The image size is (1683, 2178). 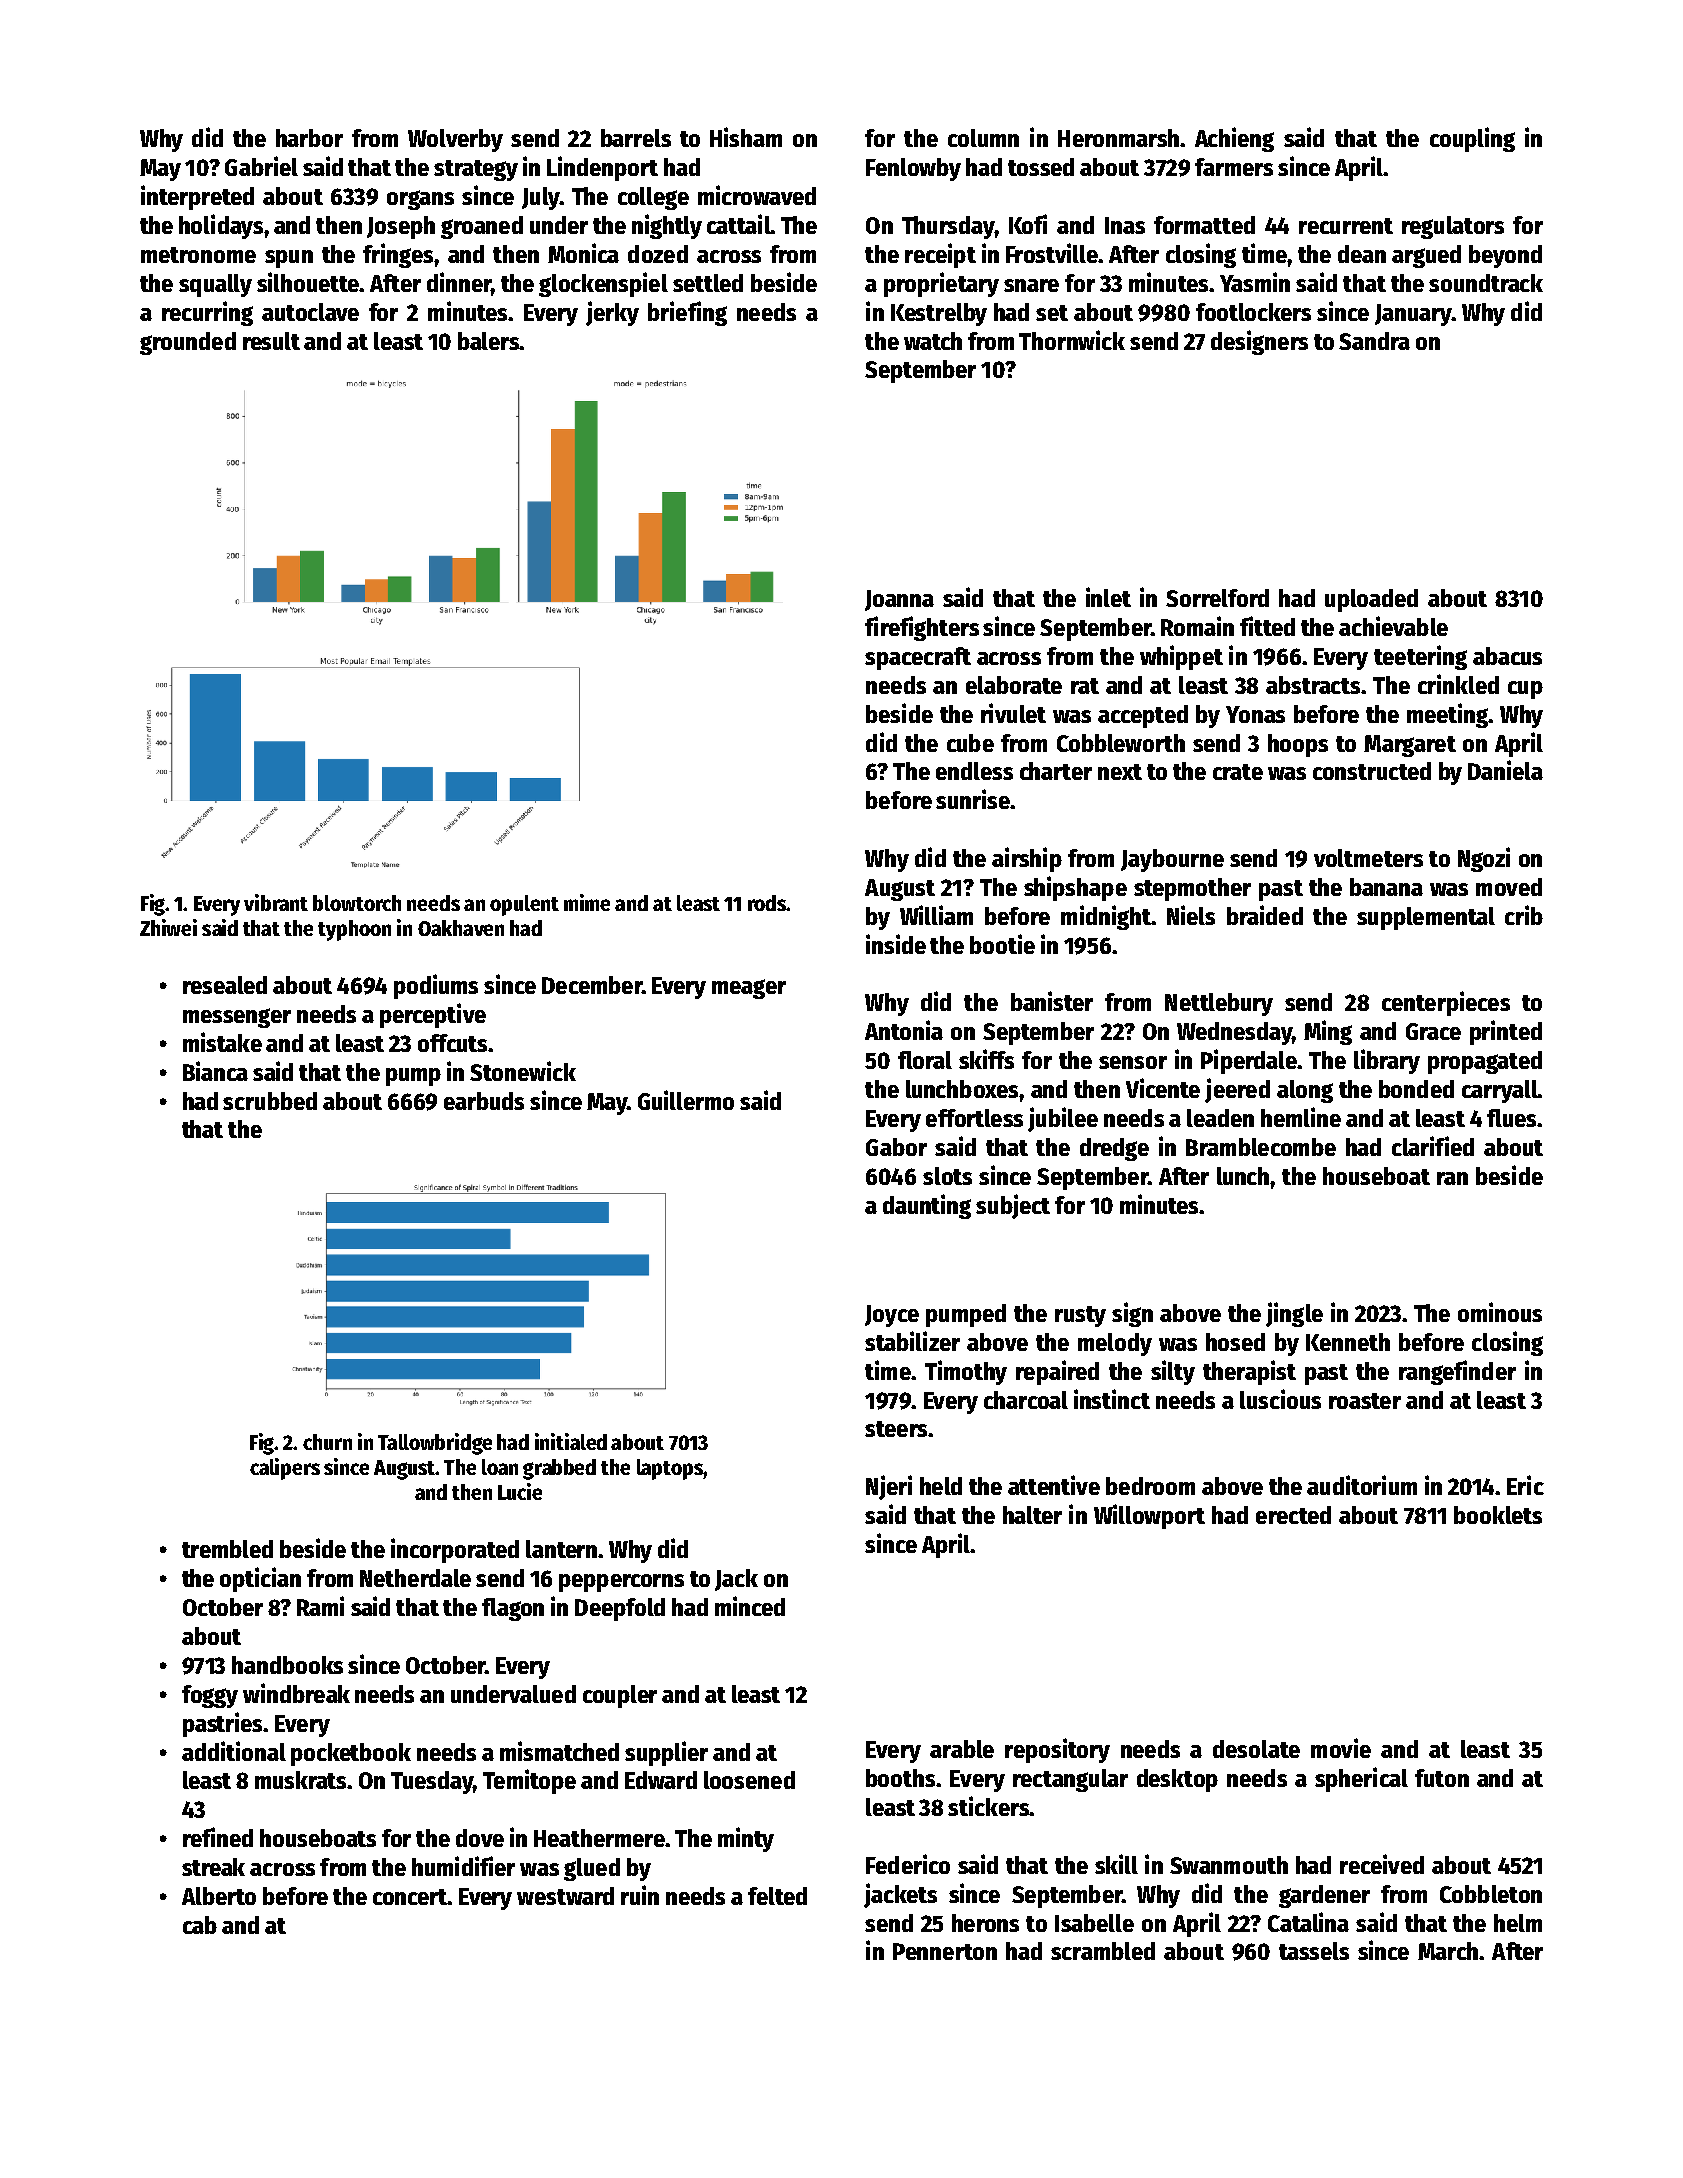 What do you see at coordinates (188, 343) in the document?
I see `grounded` at bounding box center [188, 343].
